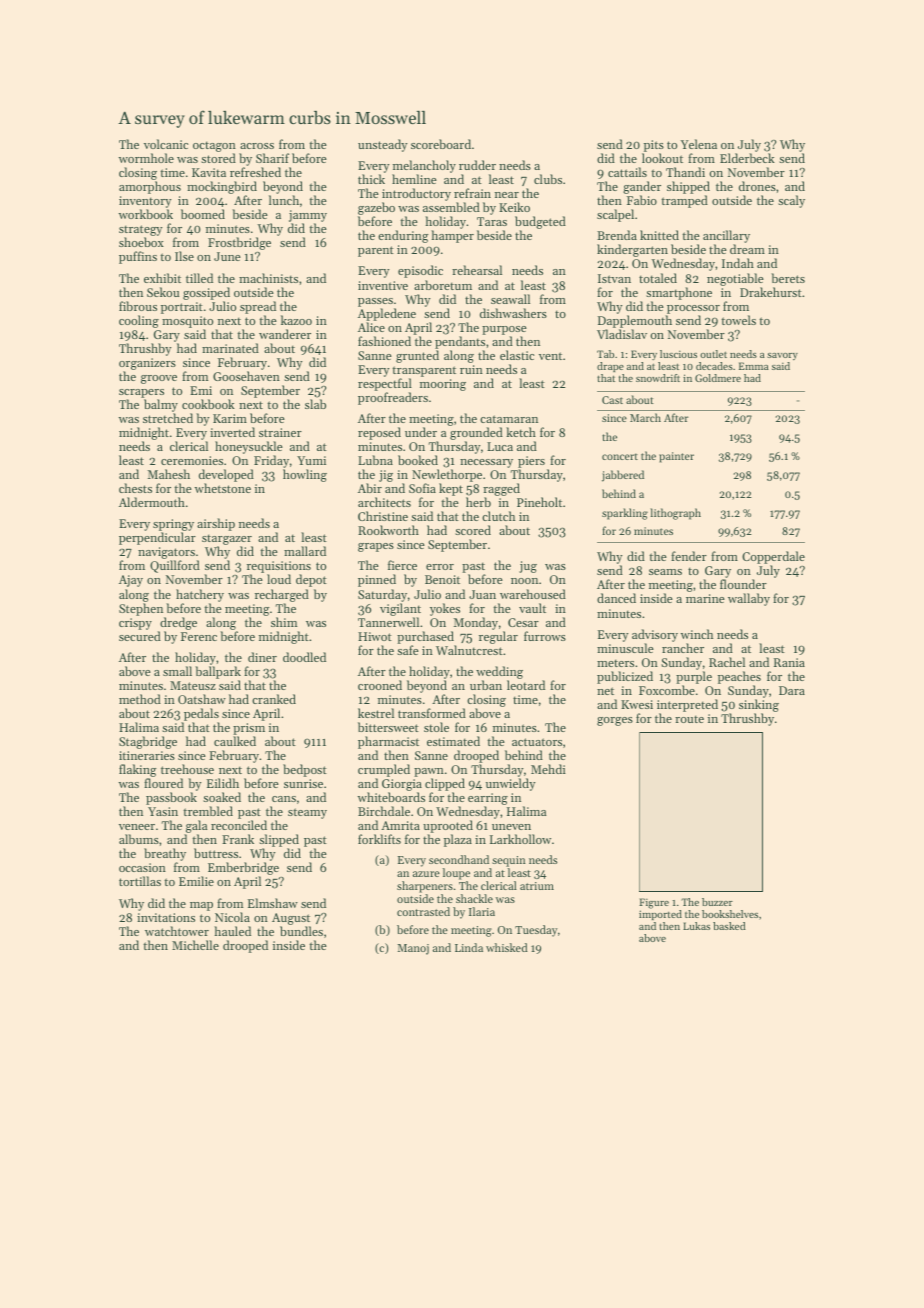 This document has height=1308, width=924. What do you see at coordinates (717, 902) in the document?
I see `buzzer` at bounding box center [717, 902].
